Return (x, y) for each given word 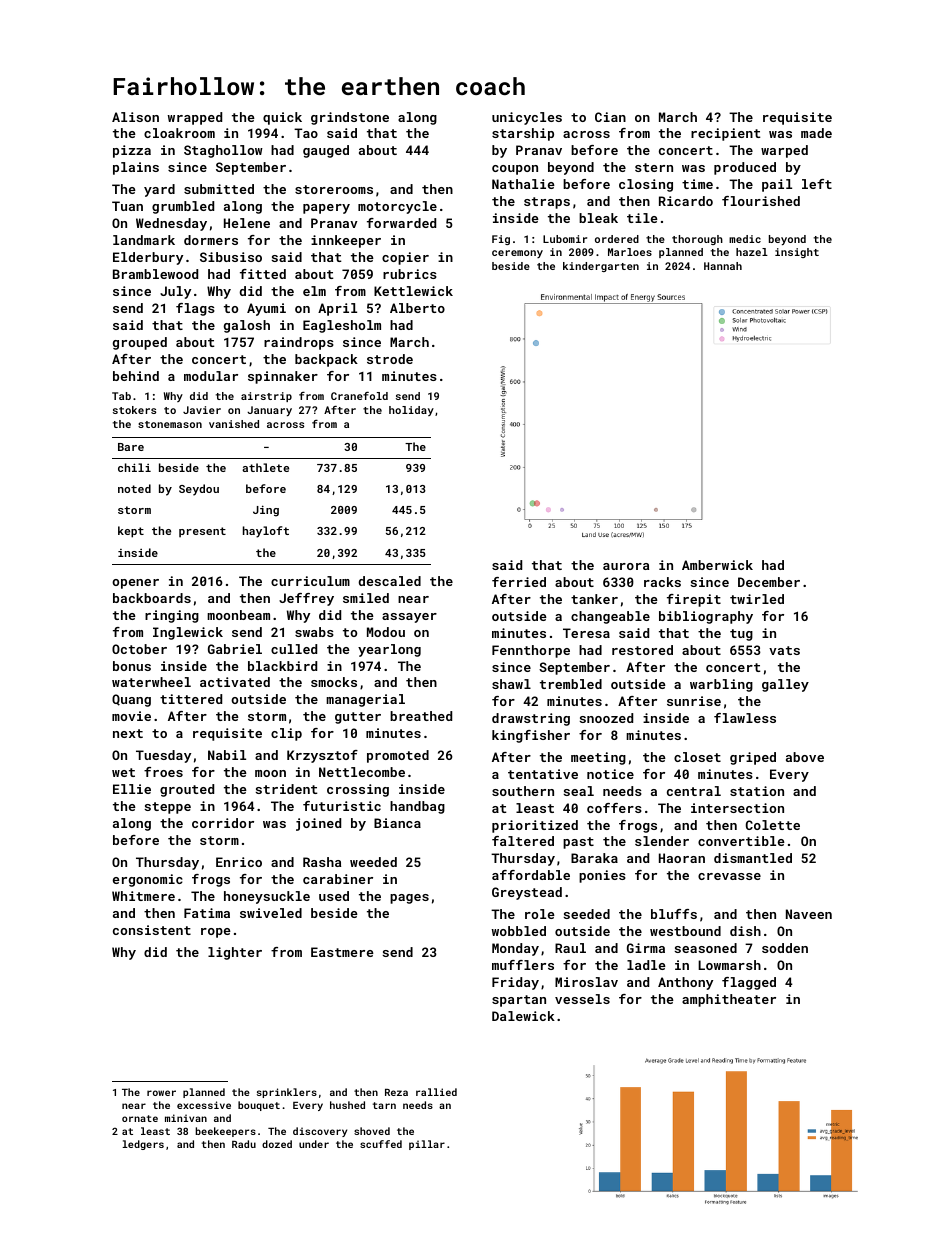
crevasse (729, 876)
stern (654, 167)
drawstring (531, 719)
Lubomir (565, 239)
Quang (131, 700)
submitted (219, 189)
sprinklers (287, 1093)
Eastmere (342, 952)
